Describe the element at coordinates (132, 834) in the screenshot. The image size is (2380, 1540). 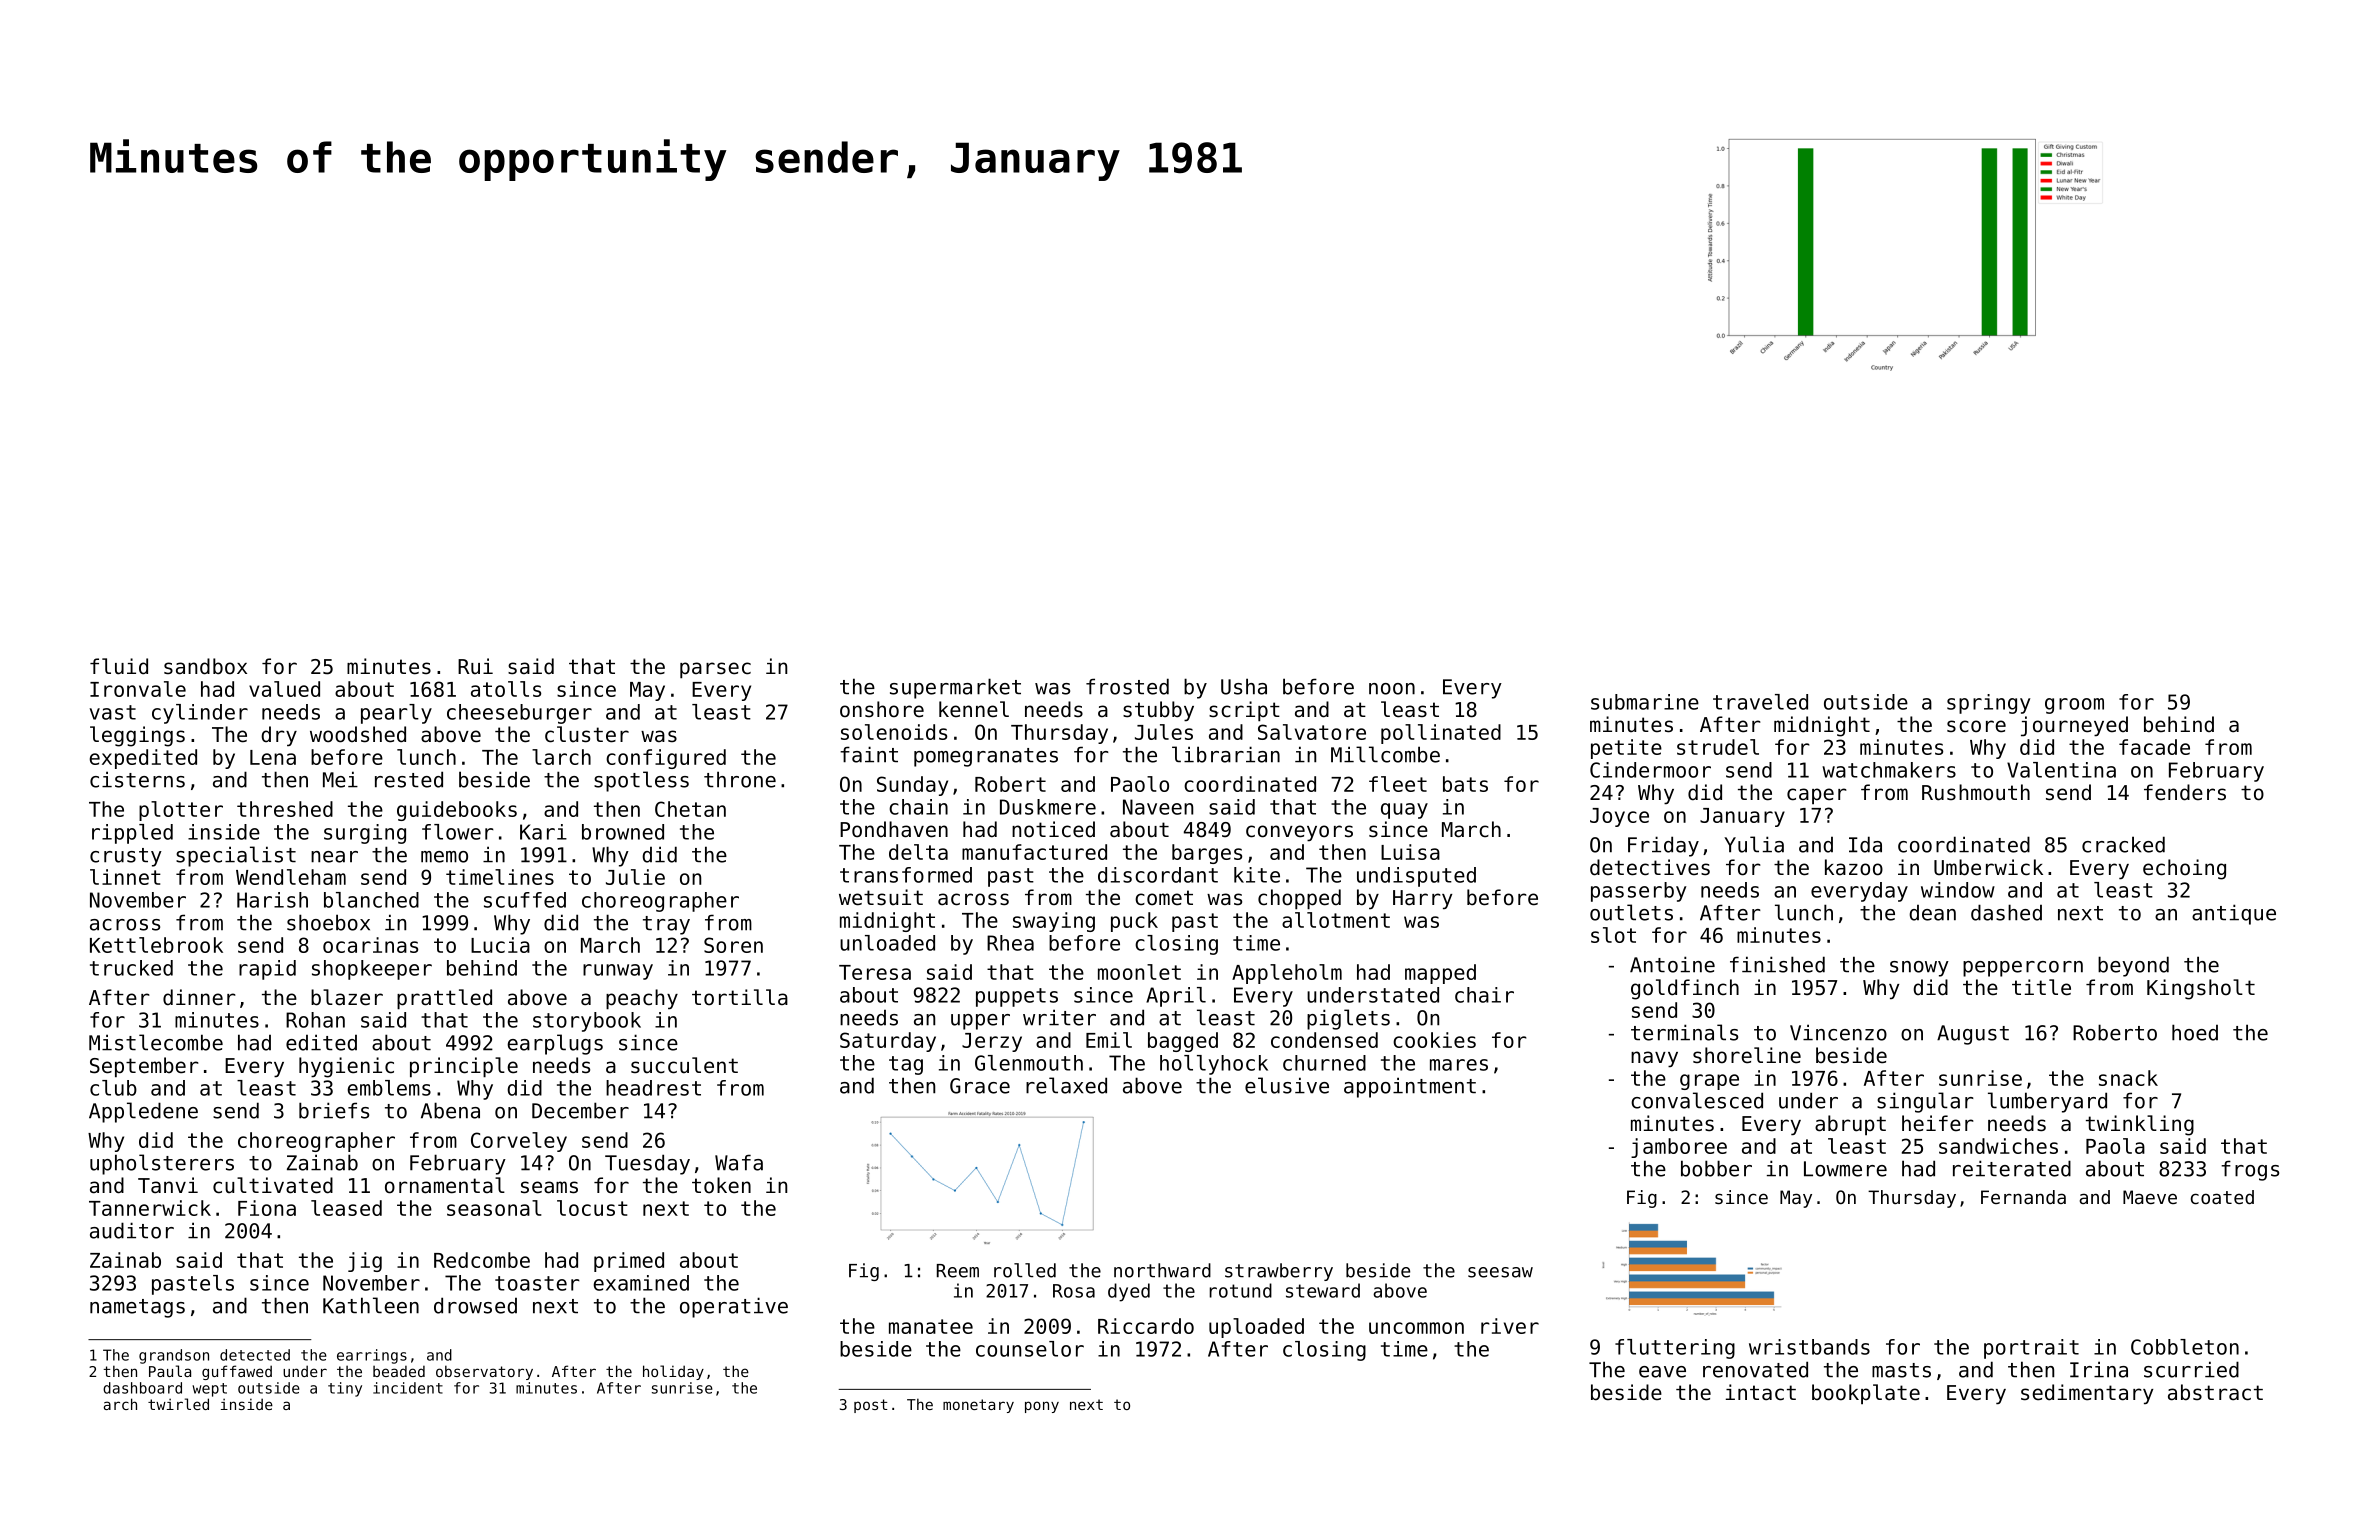
I see `rippled` at that location.
